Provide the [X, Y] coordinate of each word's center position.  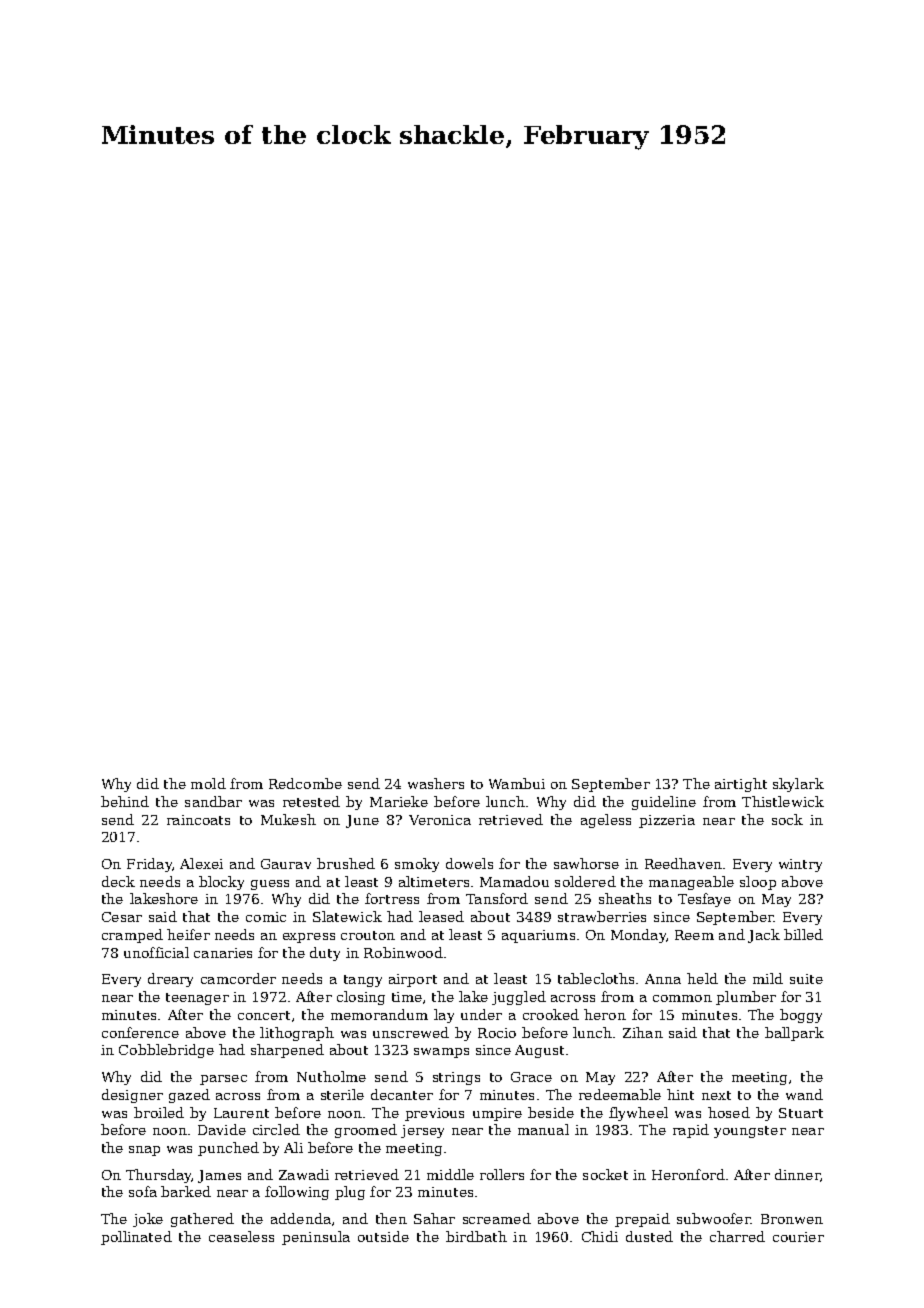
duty [325, 954]
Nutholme [331, 1076]
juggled [519, 998]
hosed [729, 1112]
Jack [764, 936]
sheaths [625, 898]
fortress [392, 898]
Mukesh [288, 819]
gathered [202, 1220]
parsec [223, 1080]
